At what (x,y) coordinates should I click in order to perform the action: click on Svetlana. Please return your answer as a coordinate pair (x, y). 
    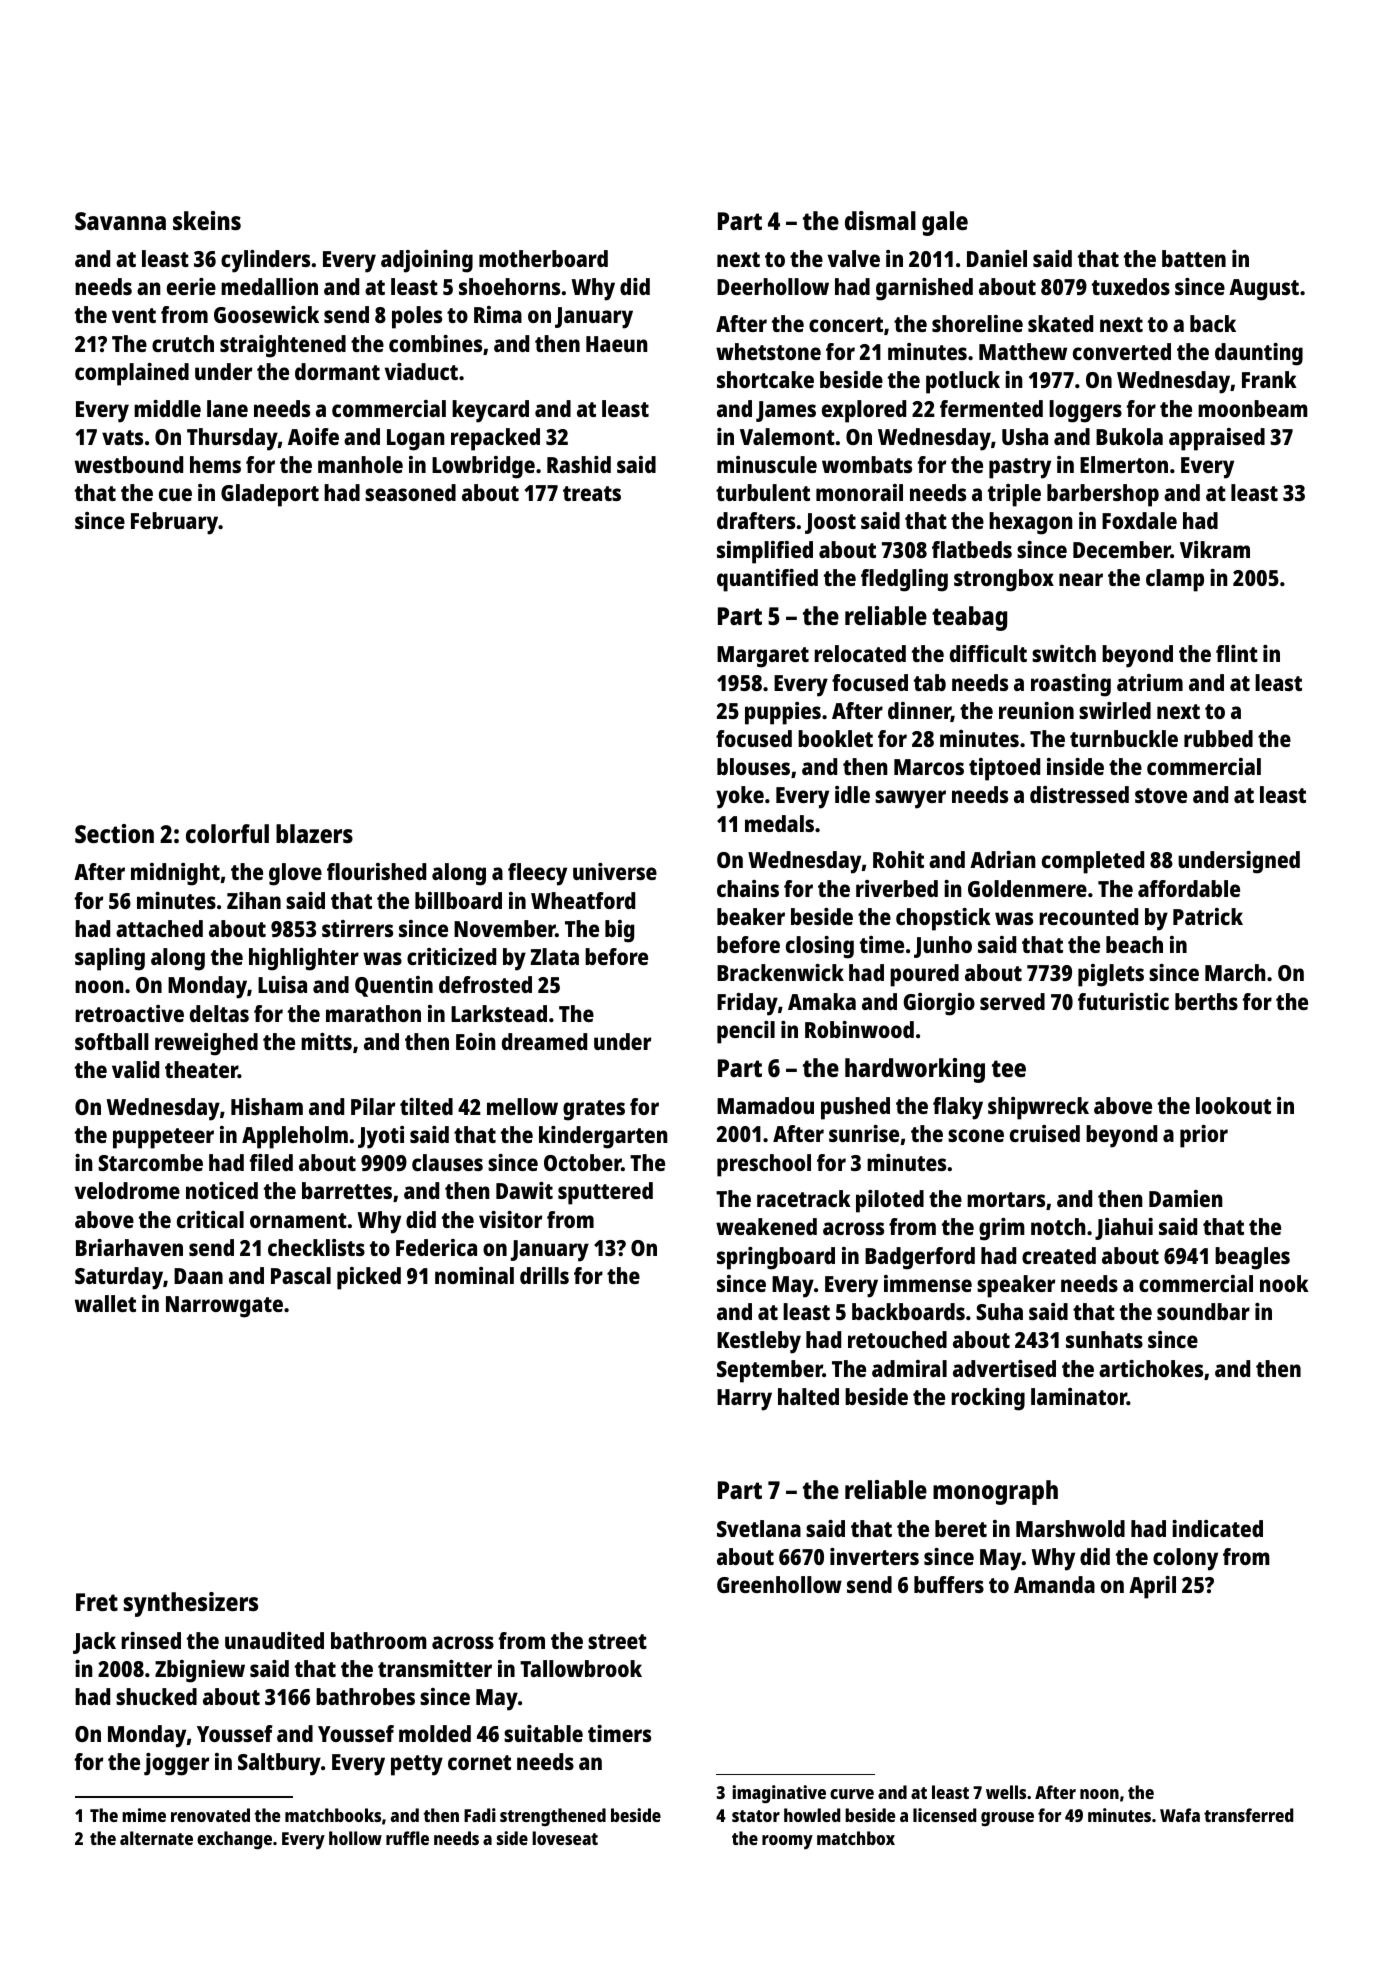
    Looking at the image, I should click on (759, 1528).
